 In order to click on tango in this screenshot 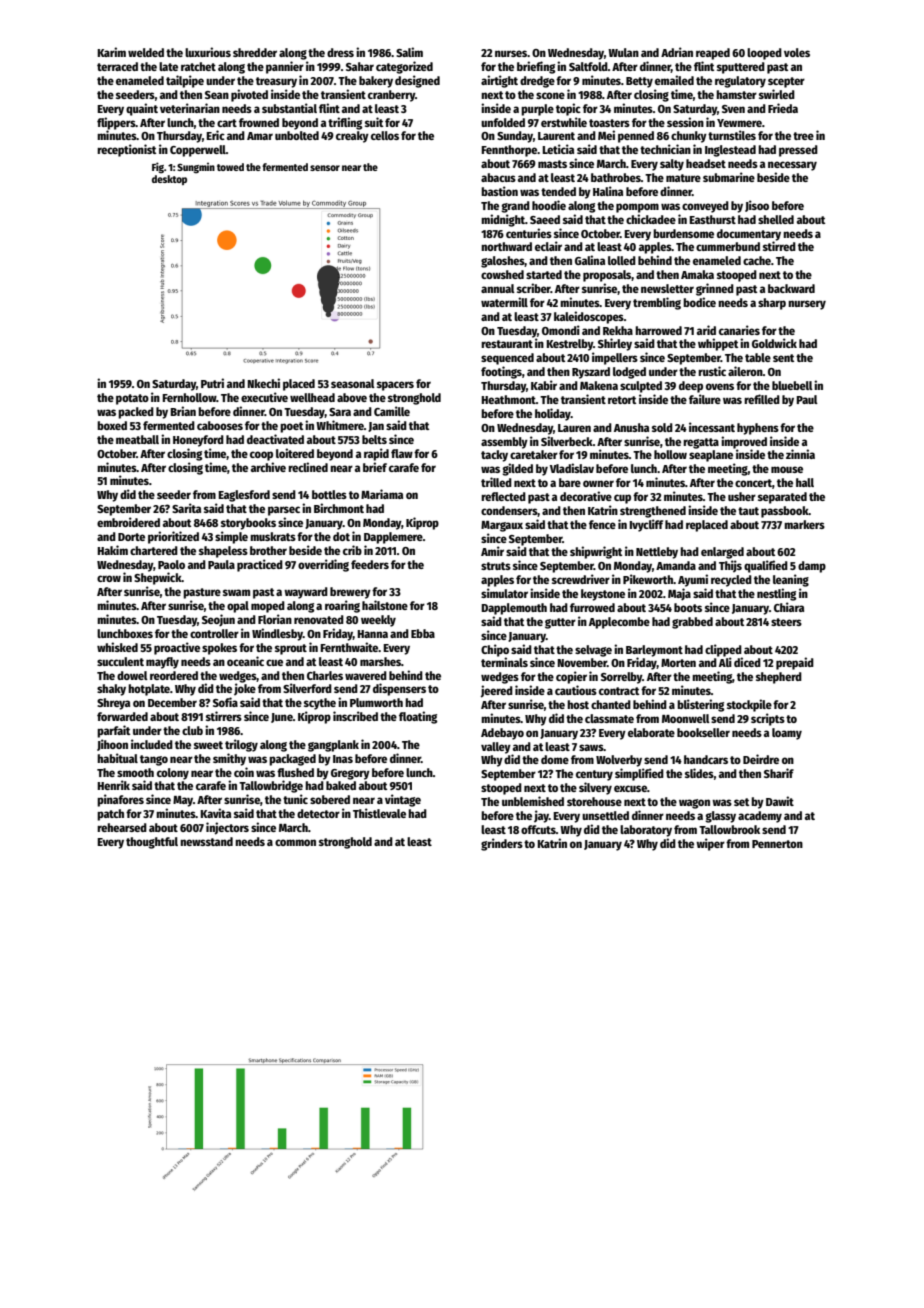, I will do `click(154, 760)`.
